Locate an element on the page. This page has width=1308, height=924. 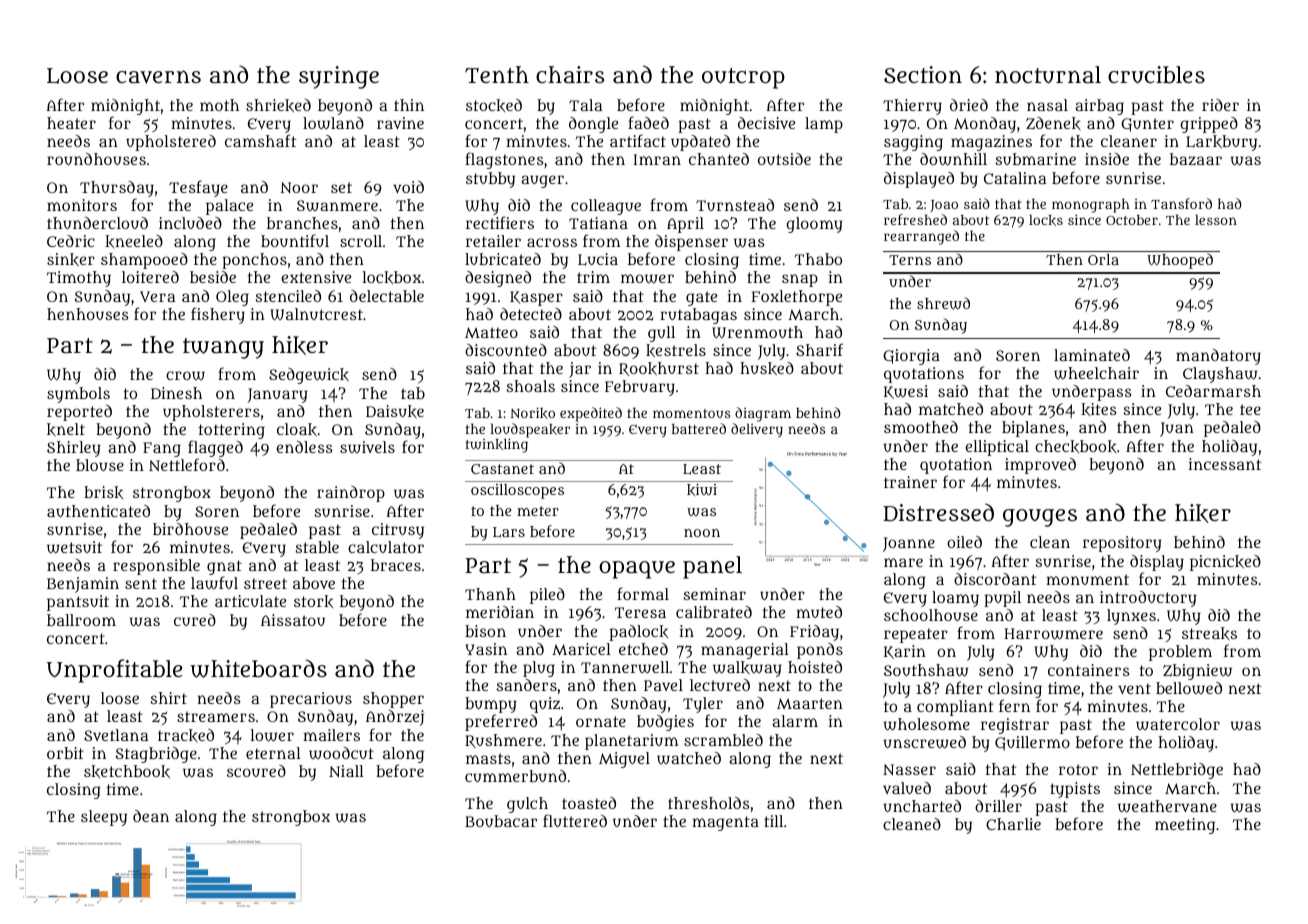
dean is located at coordinates (151, 816).
